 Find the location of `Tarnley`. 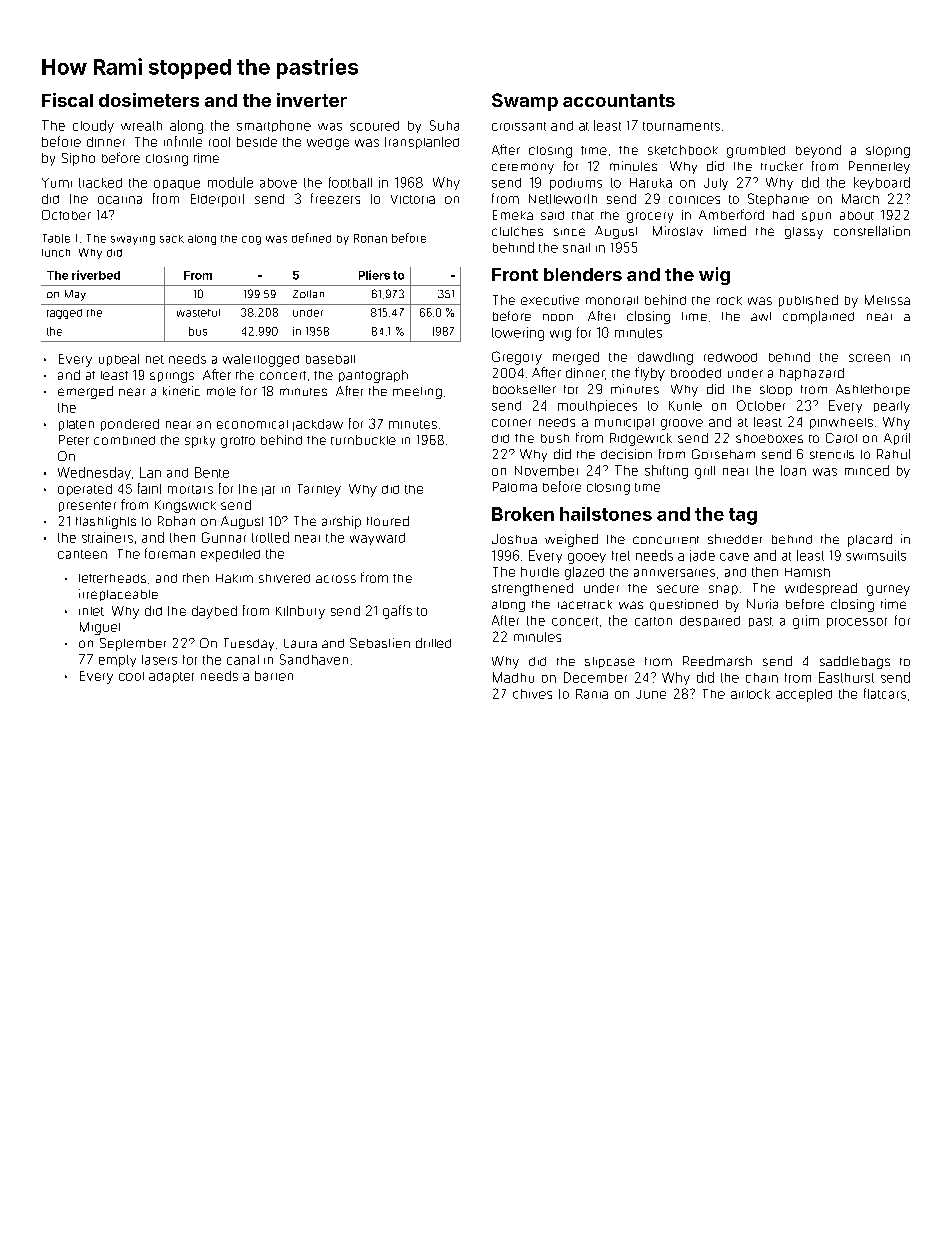

Tarnley is located at coordinates (319, 490).
